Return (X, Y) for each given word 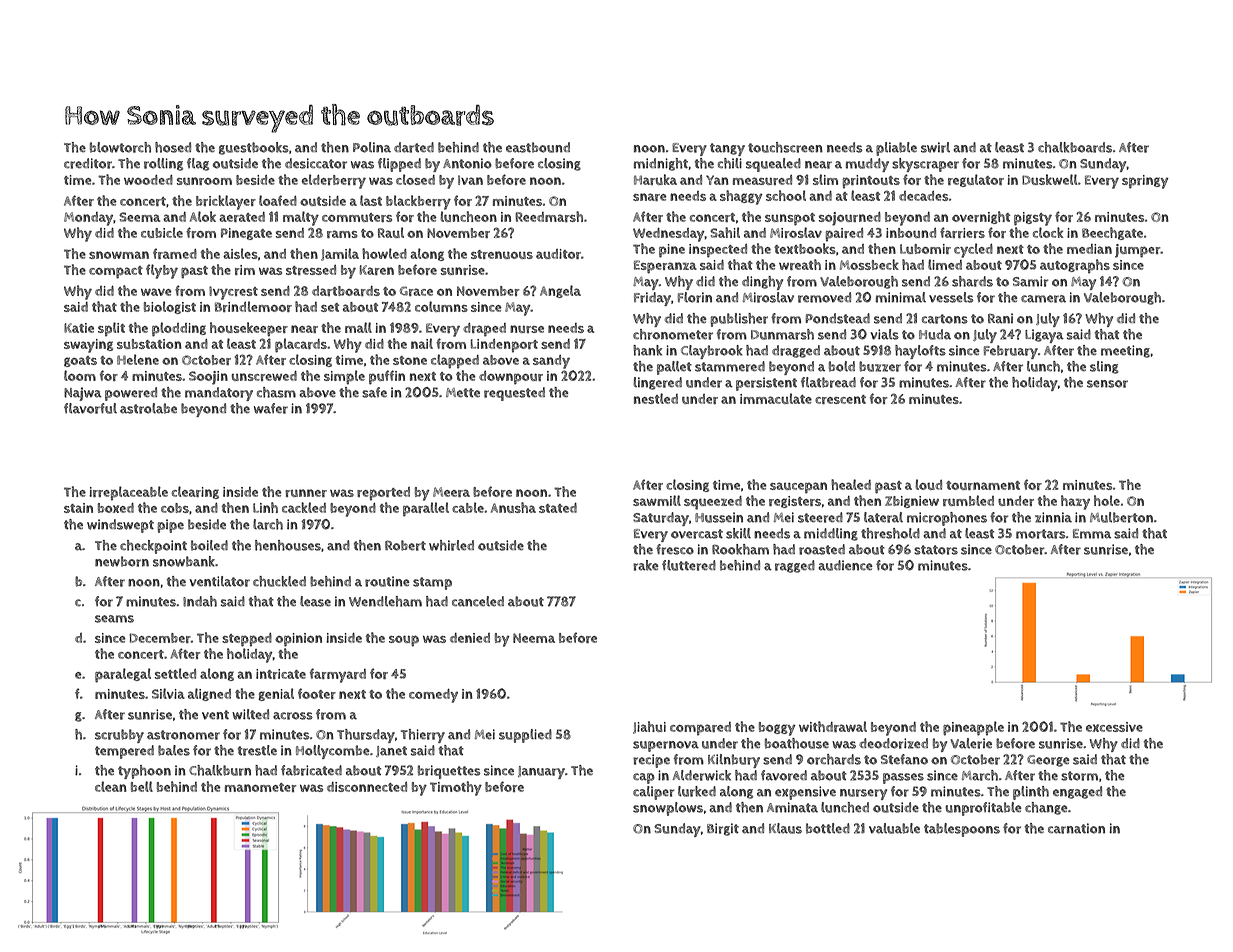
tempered (124, 752)
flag (198, 164)
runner (306, 493)
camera (1043, 299)
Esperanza (665, 267)
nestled (656, 398)
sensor (1107, 384)
